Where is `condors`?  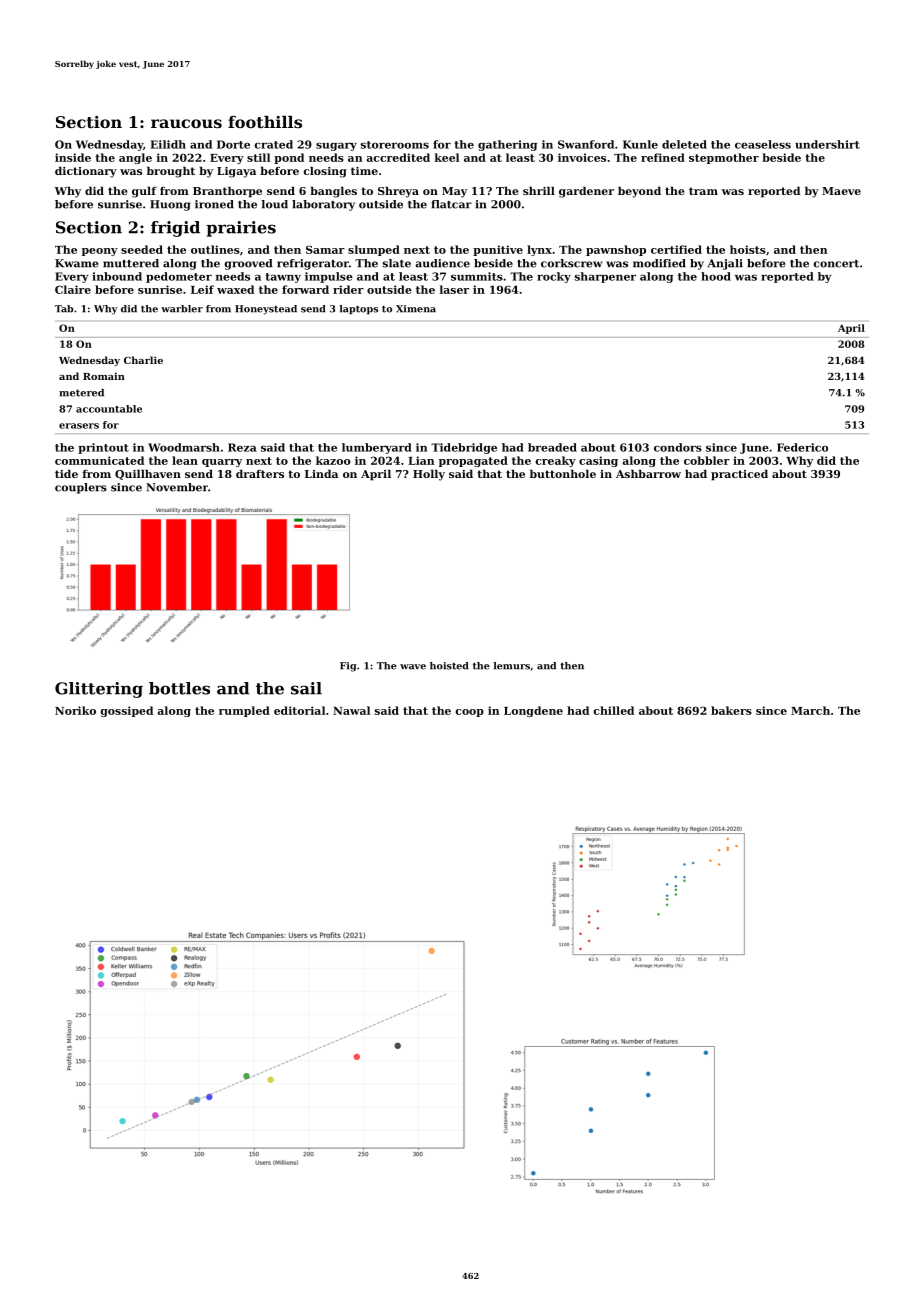
condors is located at coordinates (678, 447).
